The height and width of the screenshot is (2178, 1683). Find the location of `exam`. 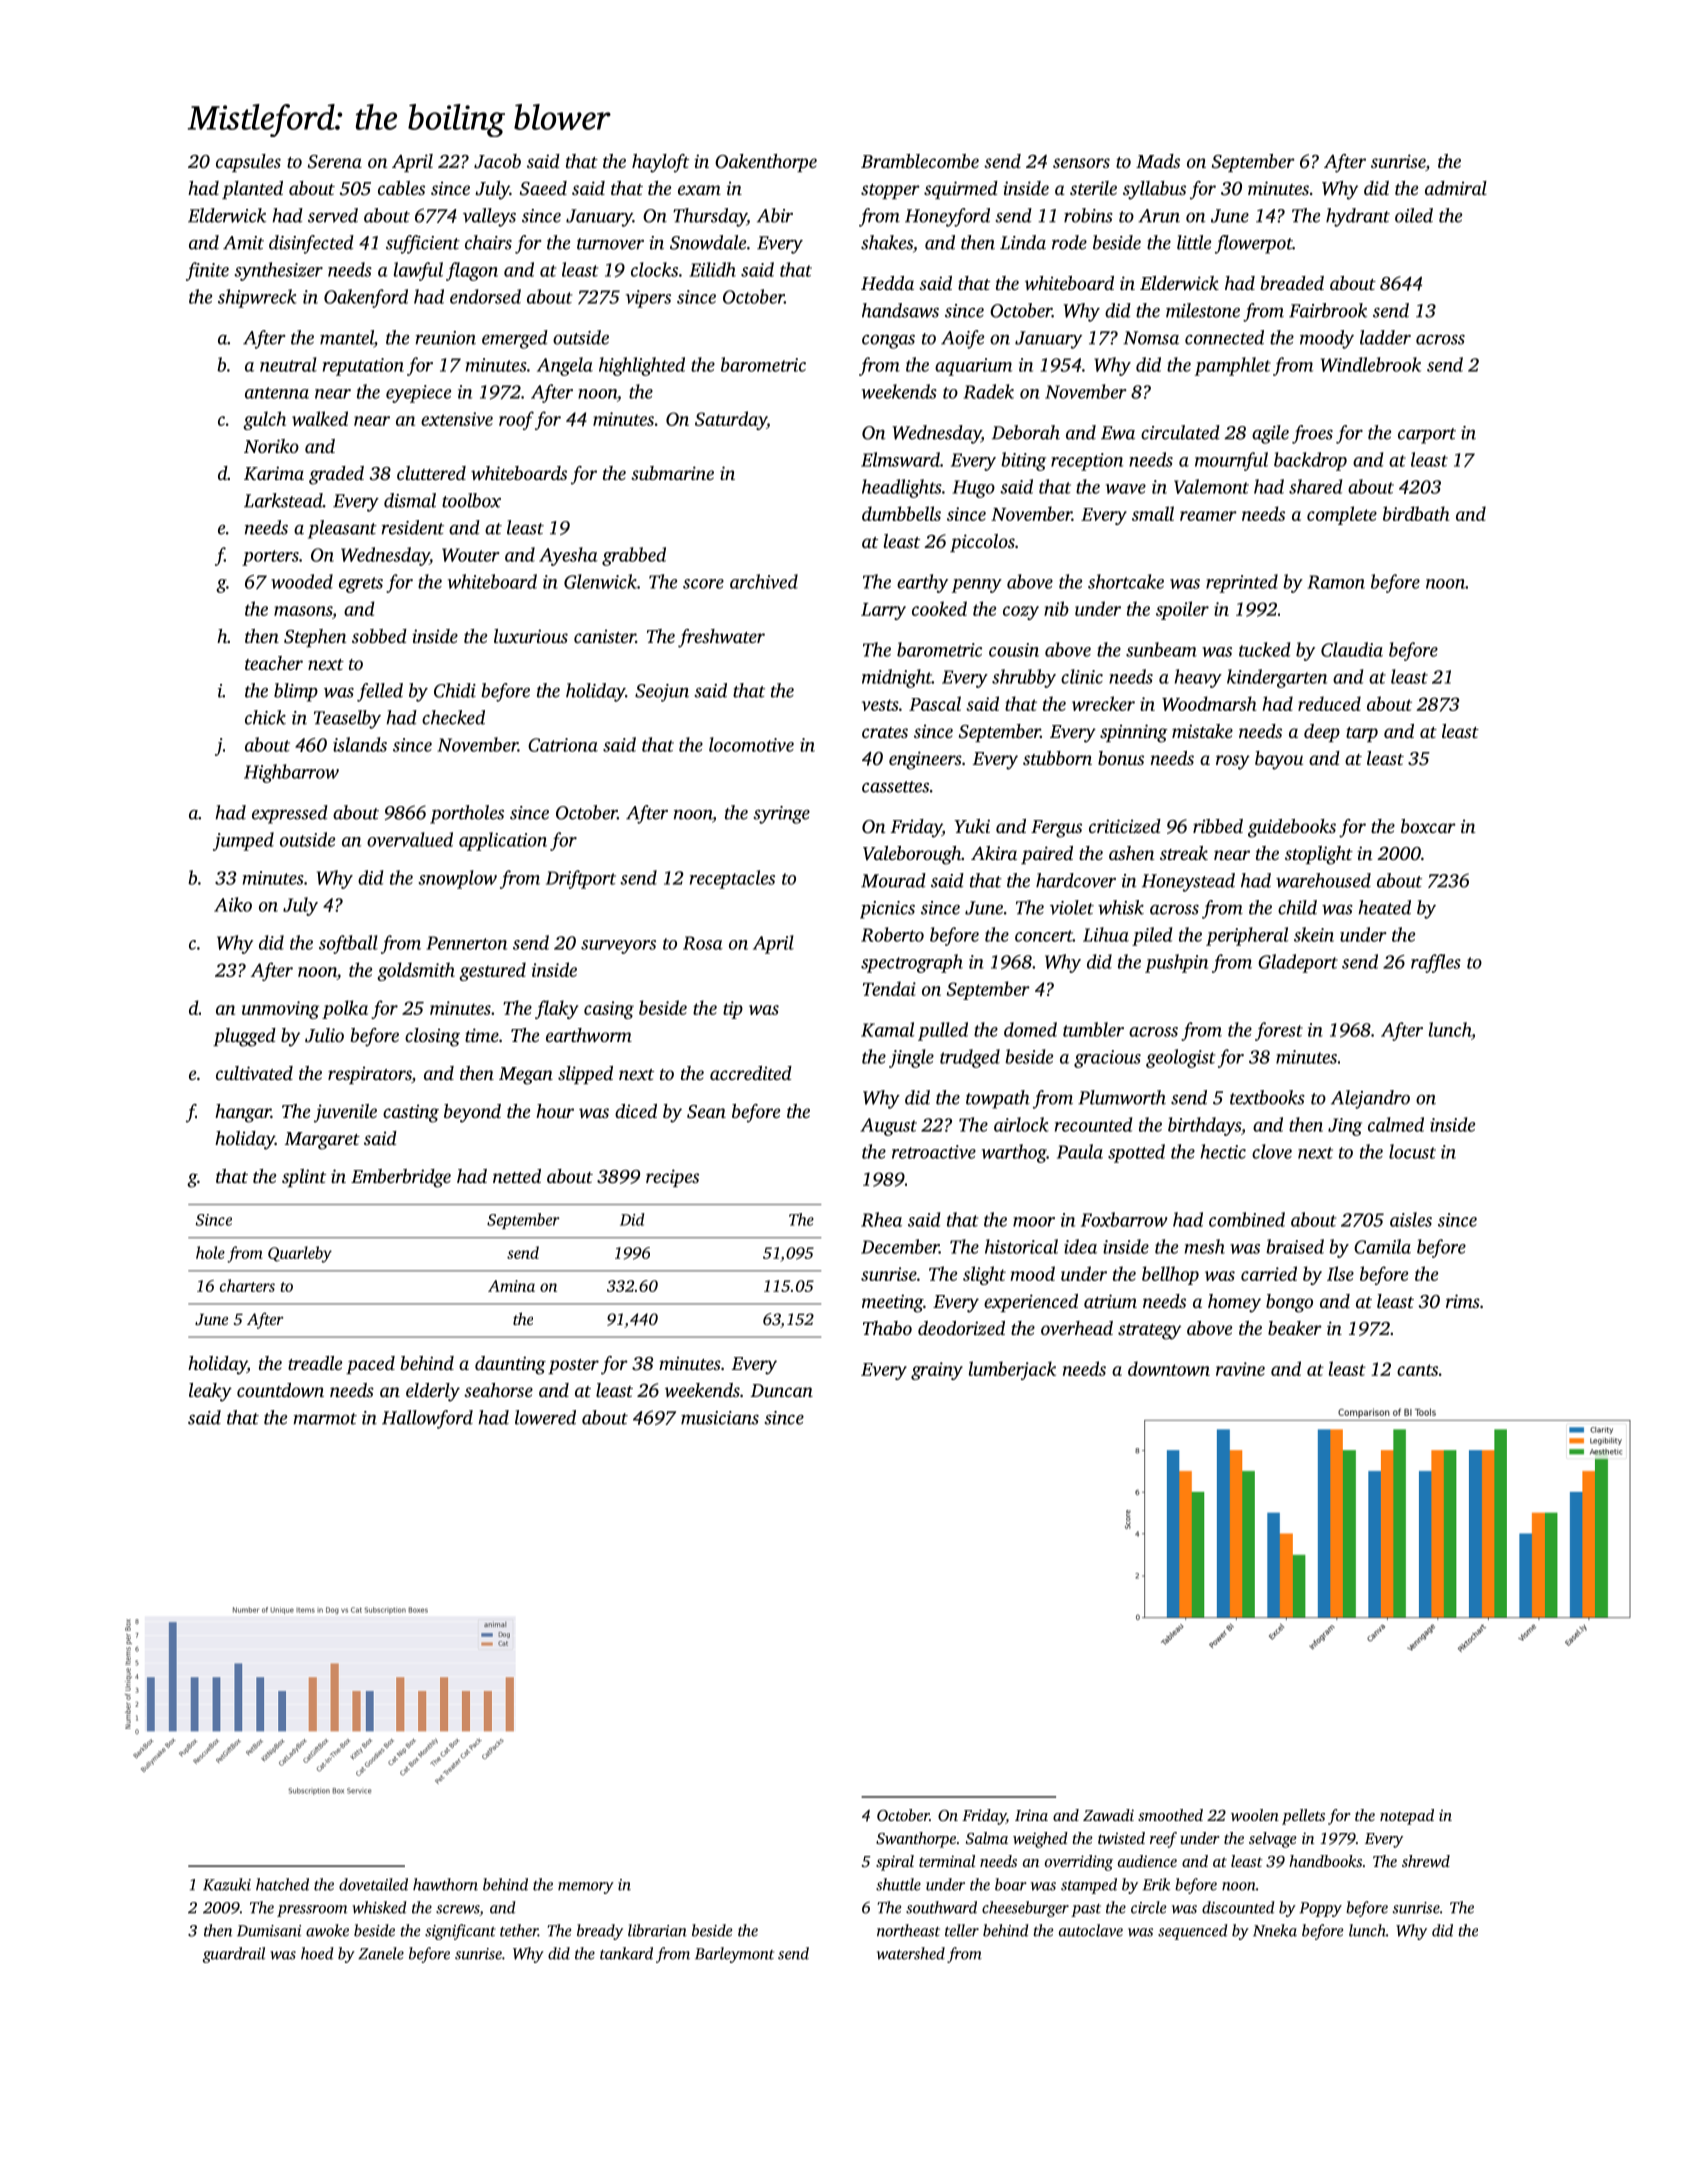

exam is located at coordinates (699, 190).
